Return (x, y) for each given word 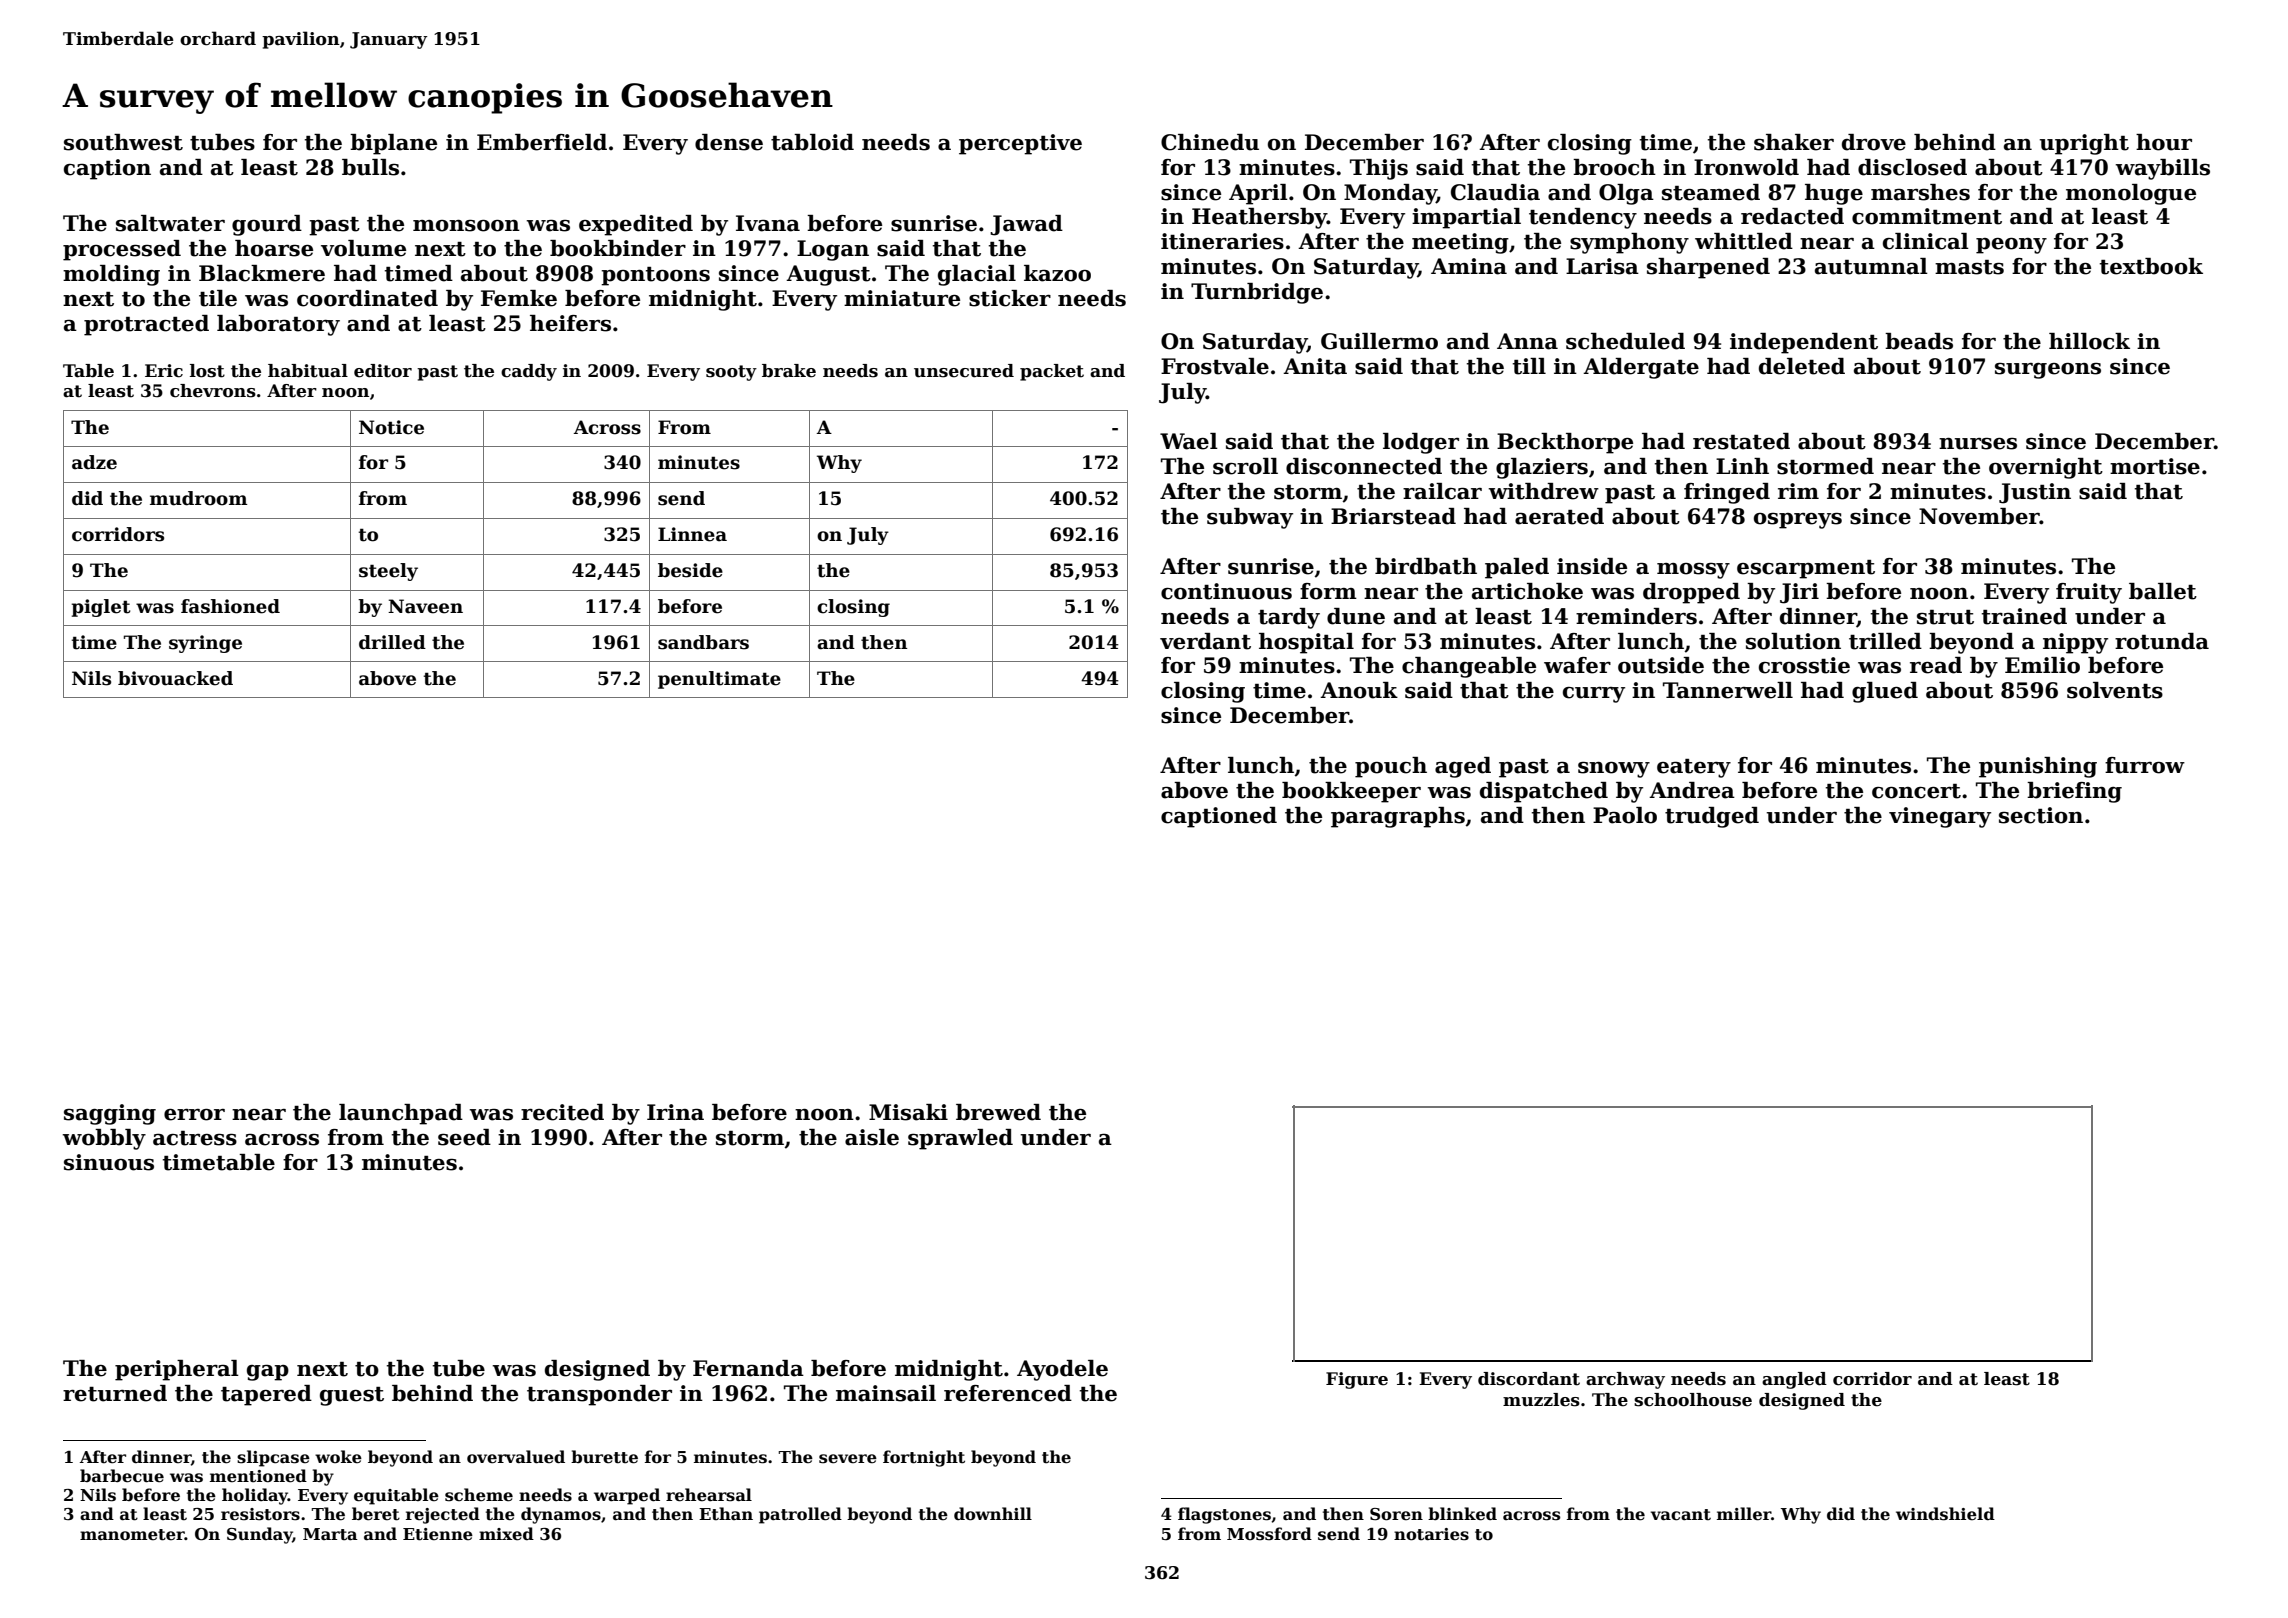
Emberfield (542, 142)
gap (268, 1373)
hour (2164, 142)
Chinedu (1210, 142)
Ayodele (1062, 1370)
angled (1794, 1380)
